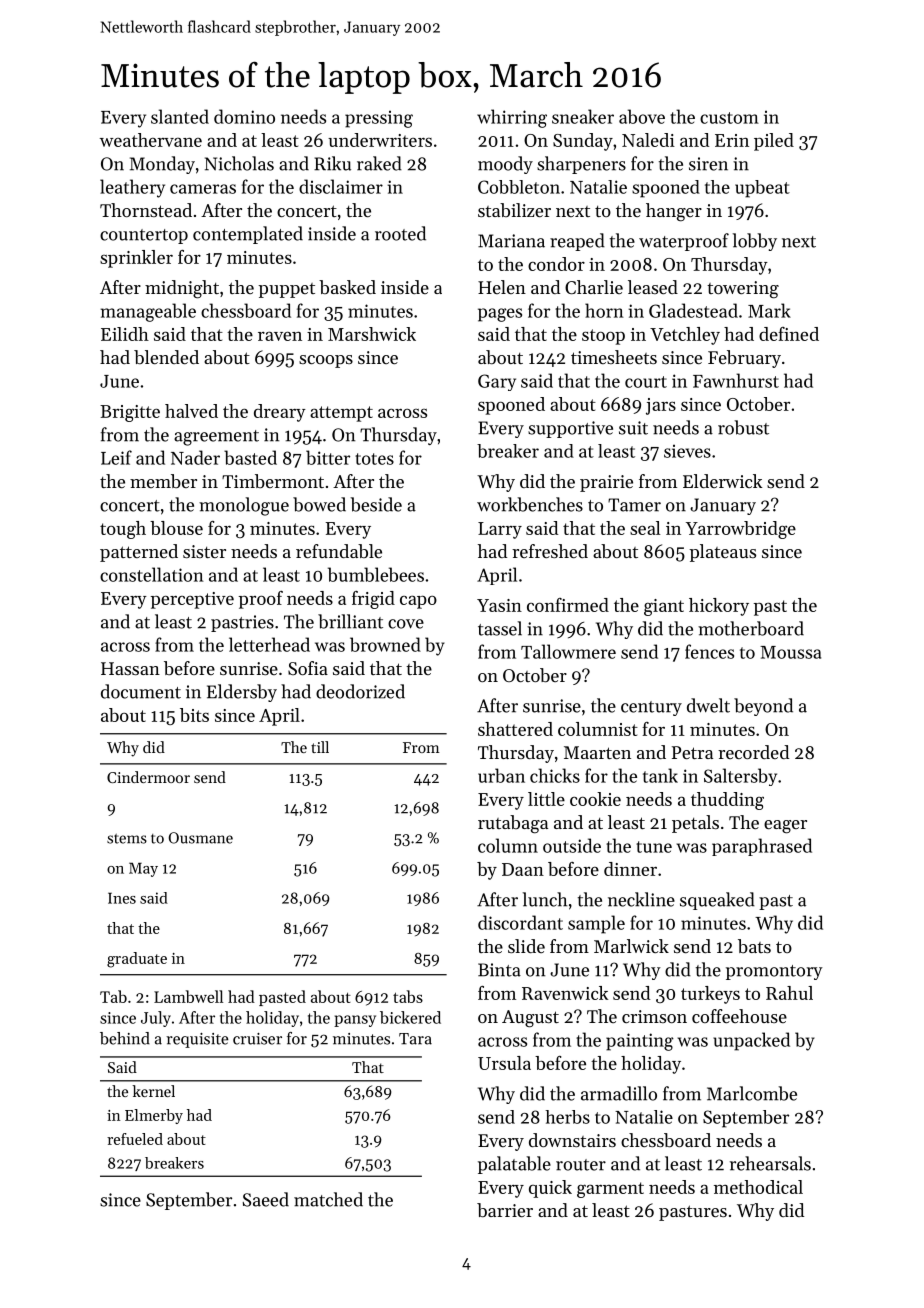 The width and height of the screenshot is (924, 1308). I want to click on slanted, so click(180, 116).
